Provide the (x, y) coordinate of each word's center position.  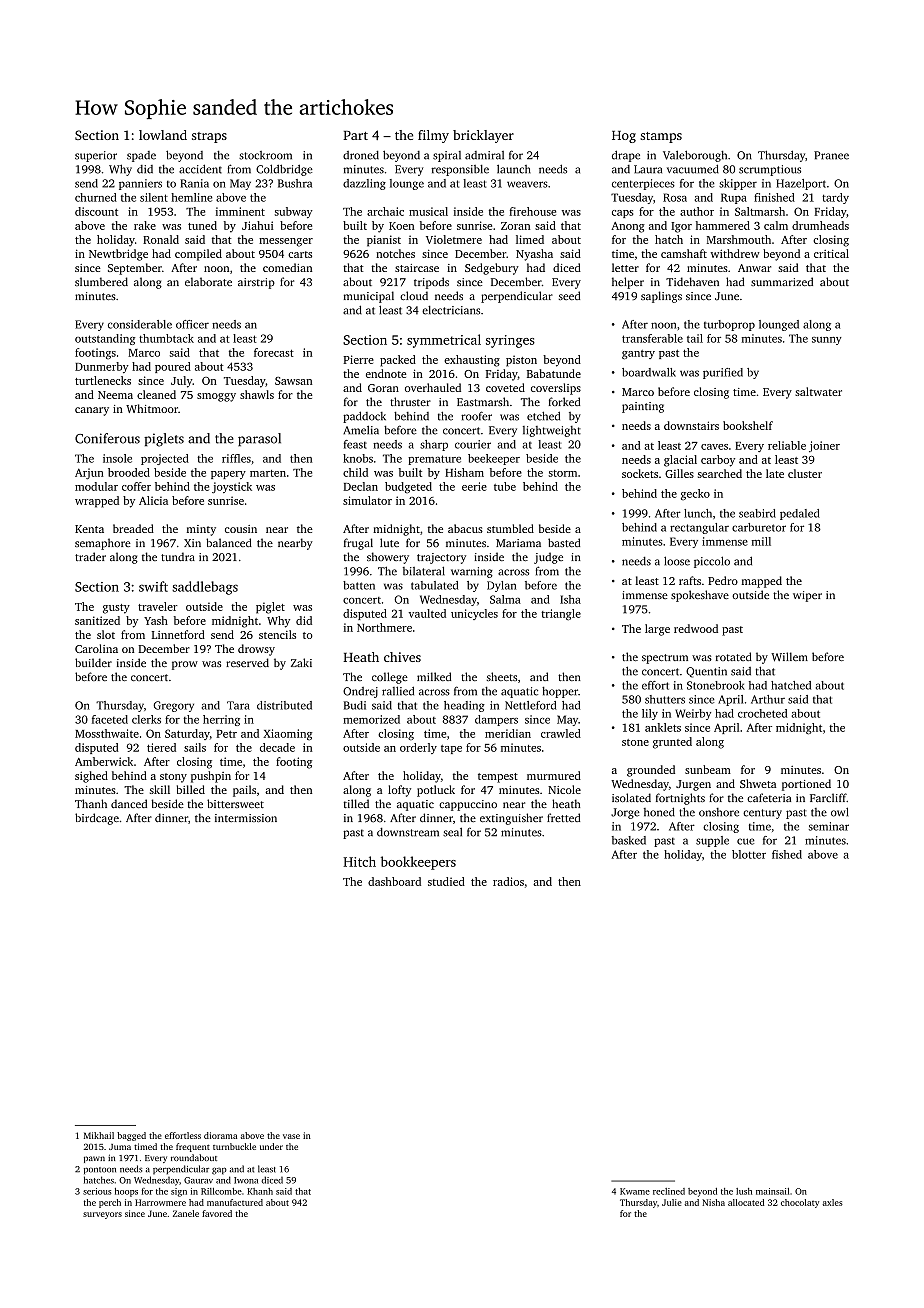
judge (548, 558)
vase (291, 1136)
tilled (356, 803)
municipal (369, 297)
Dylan (501, 586)
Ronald (161, 239)
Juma (120, 1147)
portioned (806, 785)
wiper (807, 596)
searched (720, 473)
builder (93, 662)
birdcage (97, 819)
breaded (133, 528)
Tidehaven (692, 281)
